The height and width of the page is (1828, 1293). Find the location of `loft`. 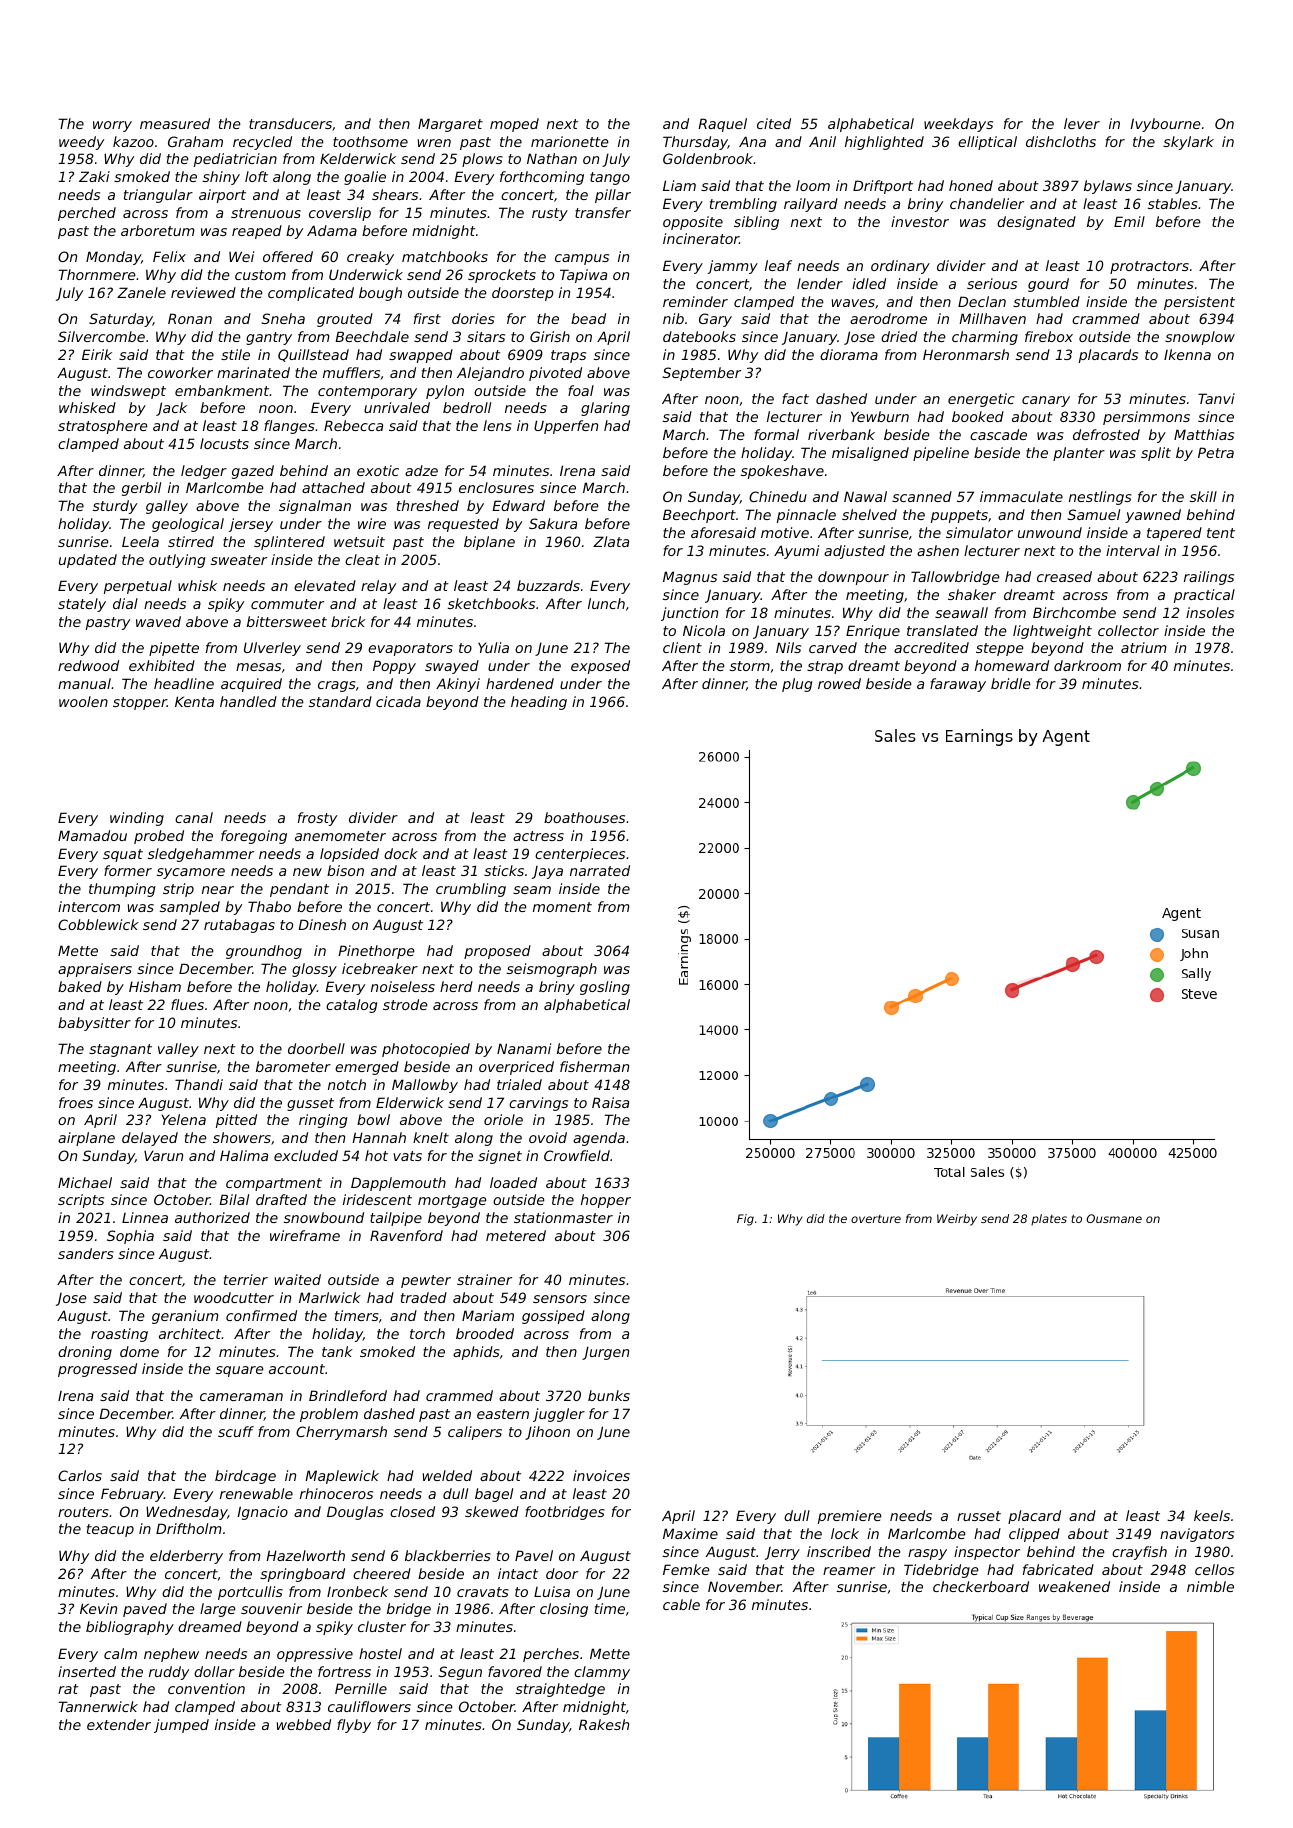

loft is located at coordinates (256, 176).
